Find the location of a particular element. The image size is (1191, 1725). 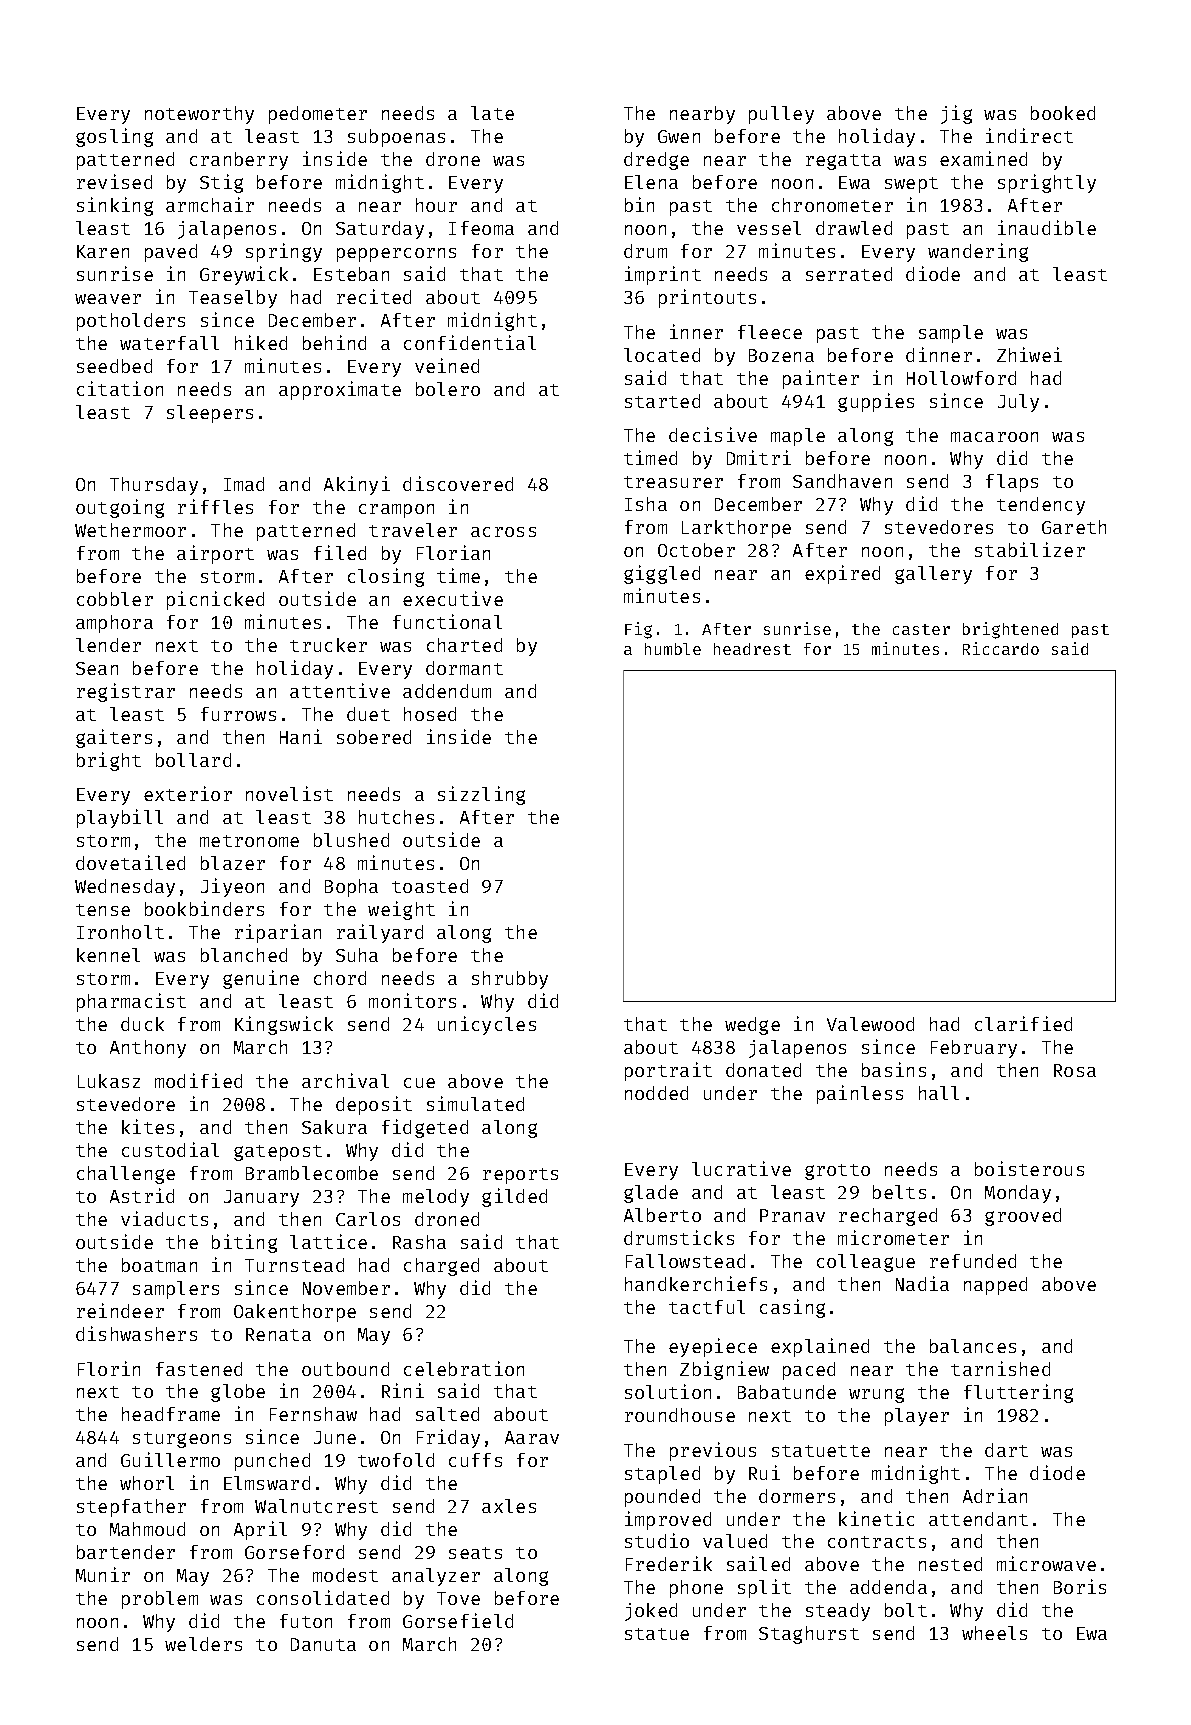

Aarav is located at coordinates (532, 1437).
